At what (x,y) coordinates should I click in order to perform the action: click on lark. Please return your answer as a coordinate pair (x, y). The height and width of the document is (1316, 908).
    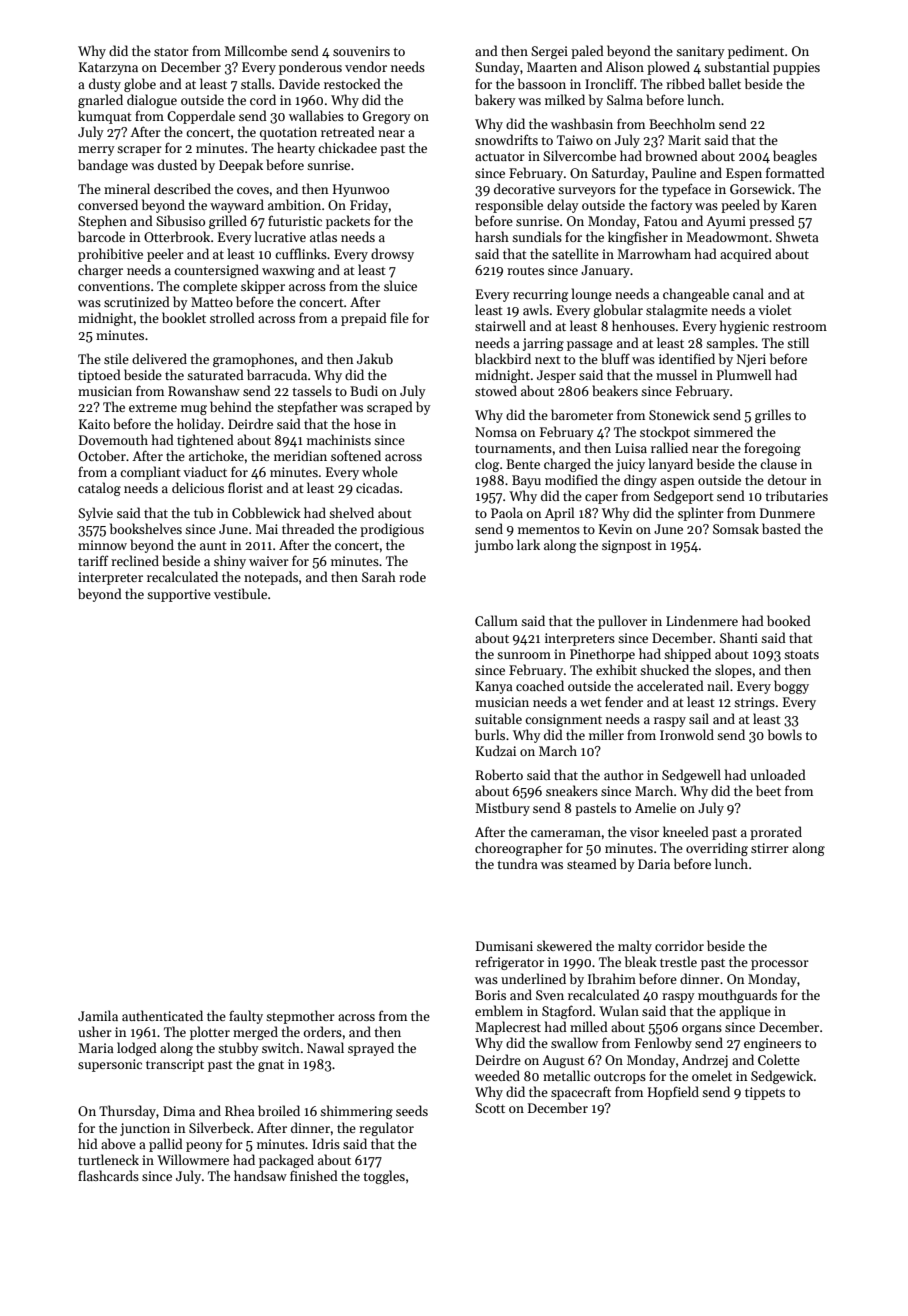
    Looking at the image, I should click on (528, 544).
